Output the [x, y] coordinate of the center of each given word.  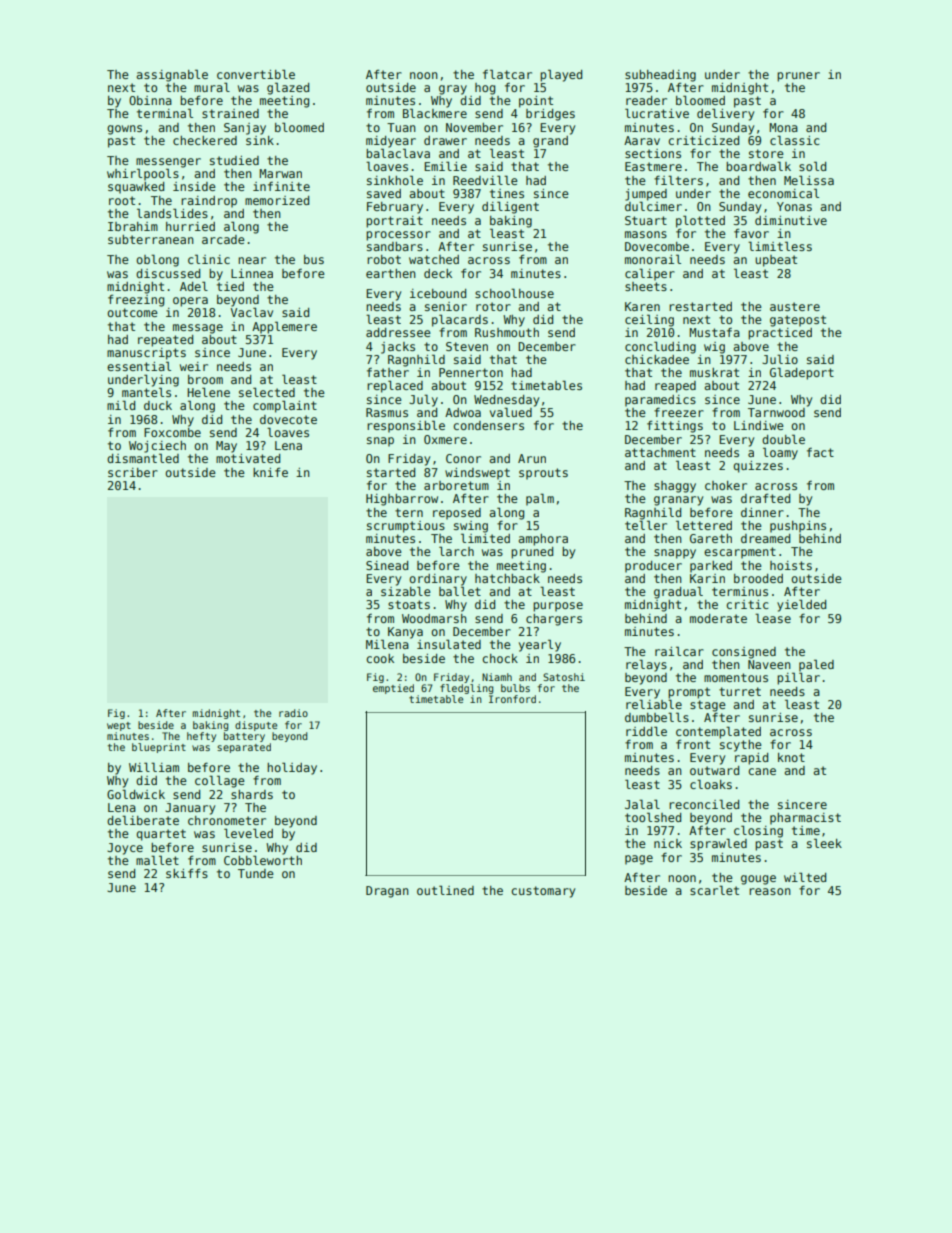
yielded [801, 605]
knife [270, 472]
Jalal [642, 804]
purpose [558, 607]
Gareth [711, 538]
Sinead [387, 565]
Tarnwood [776, 412]
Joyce [125, 849]
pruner [798, 77]
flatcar [507, 74]
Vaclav [251, 312]
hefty [201, 737]
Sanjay [245, 129]
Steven [467, 346]
